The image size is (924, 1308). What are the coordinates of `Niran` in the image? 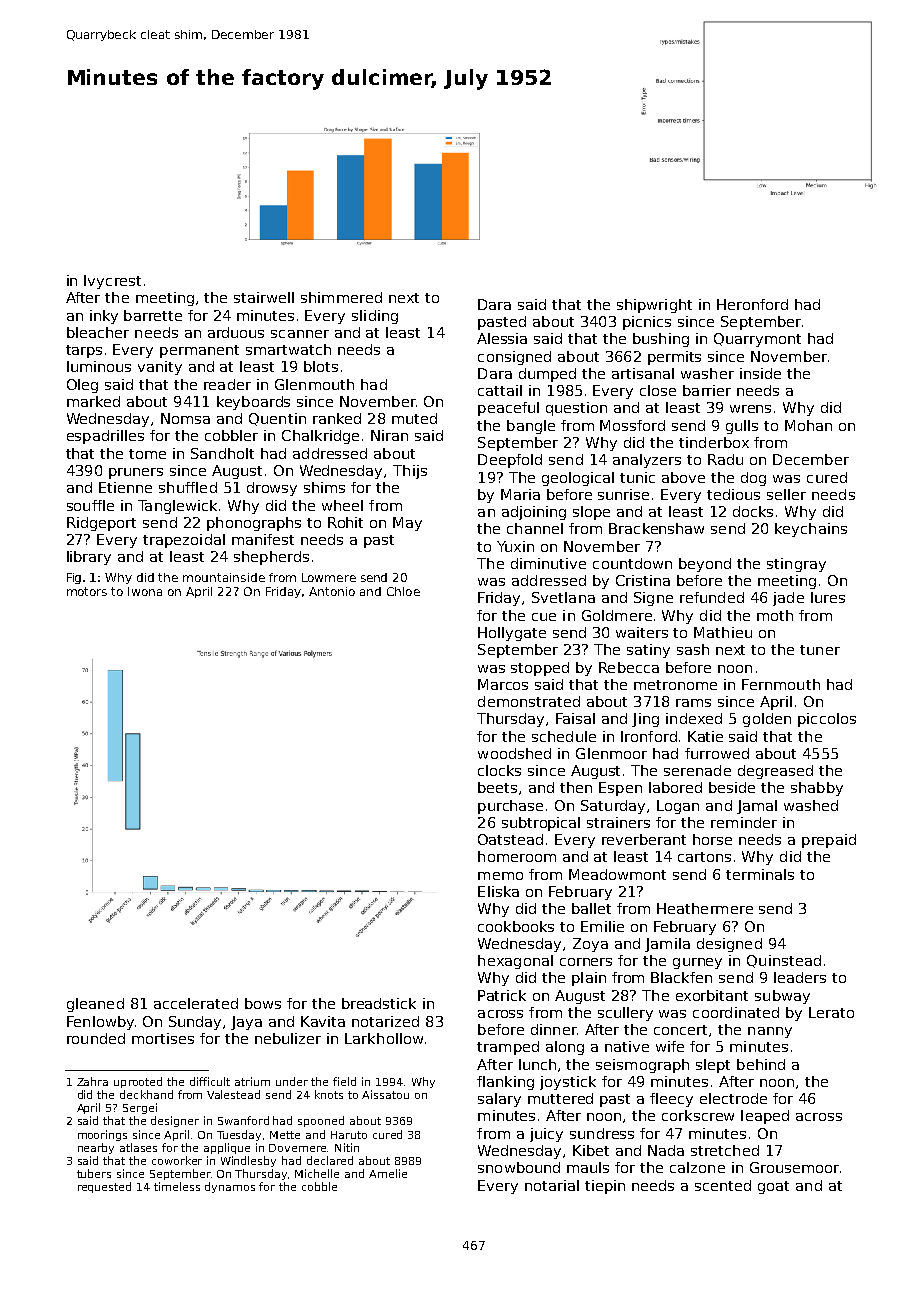 It's located at (389, 435).
